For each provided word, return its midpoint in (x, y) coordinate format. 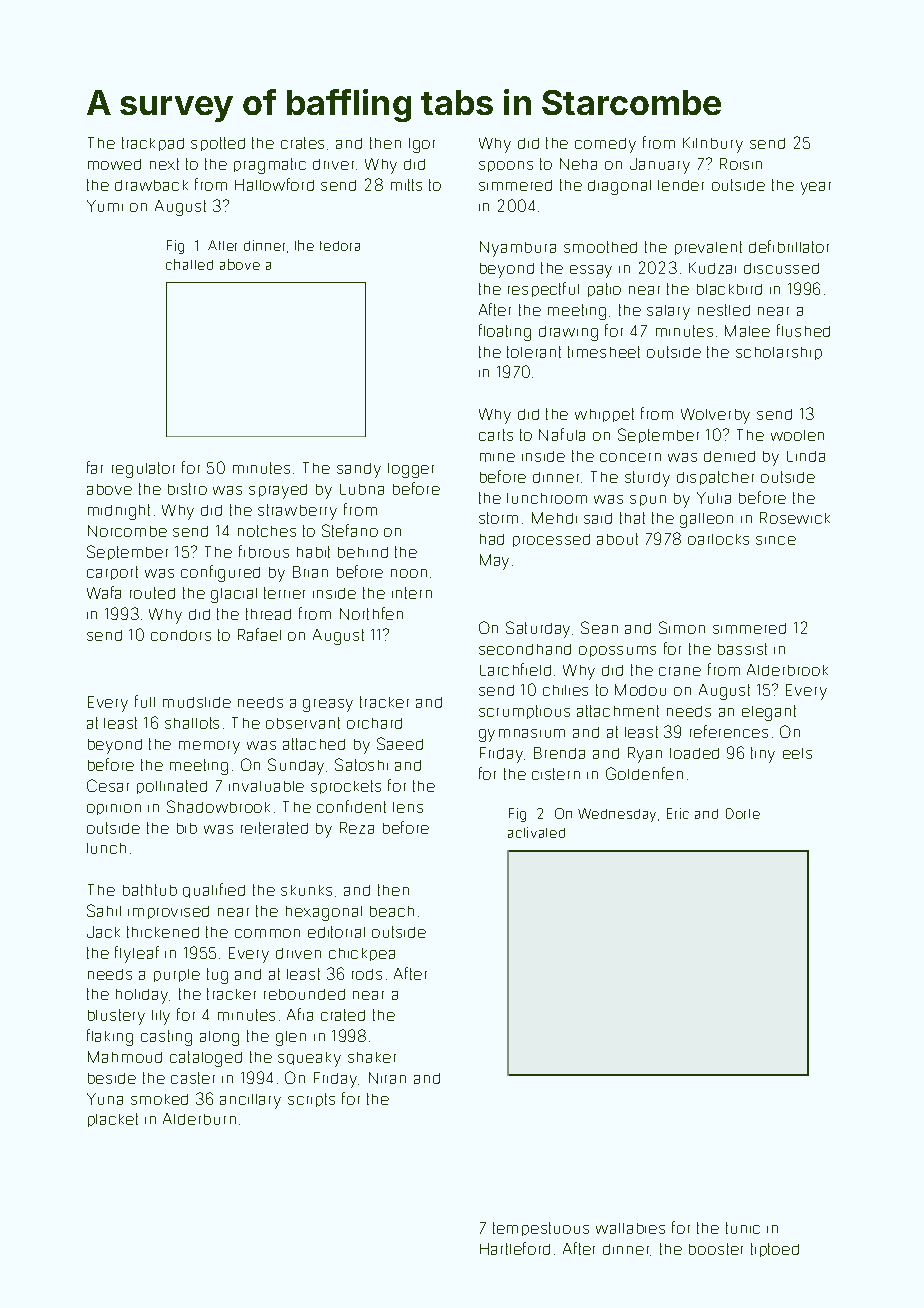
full (145, 701)
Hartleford (515, 1248)
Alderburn (199, 1119)
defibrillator (789, 246)
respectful (543, 289)
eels (797, 753)
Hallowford (274, 184)
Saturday (538, 629)
